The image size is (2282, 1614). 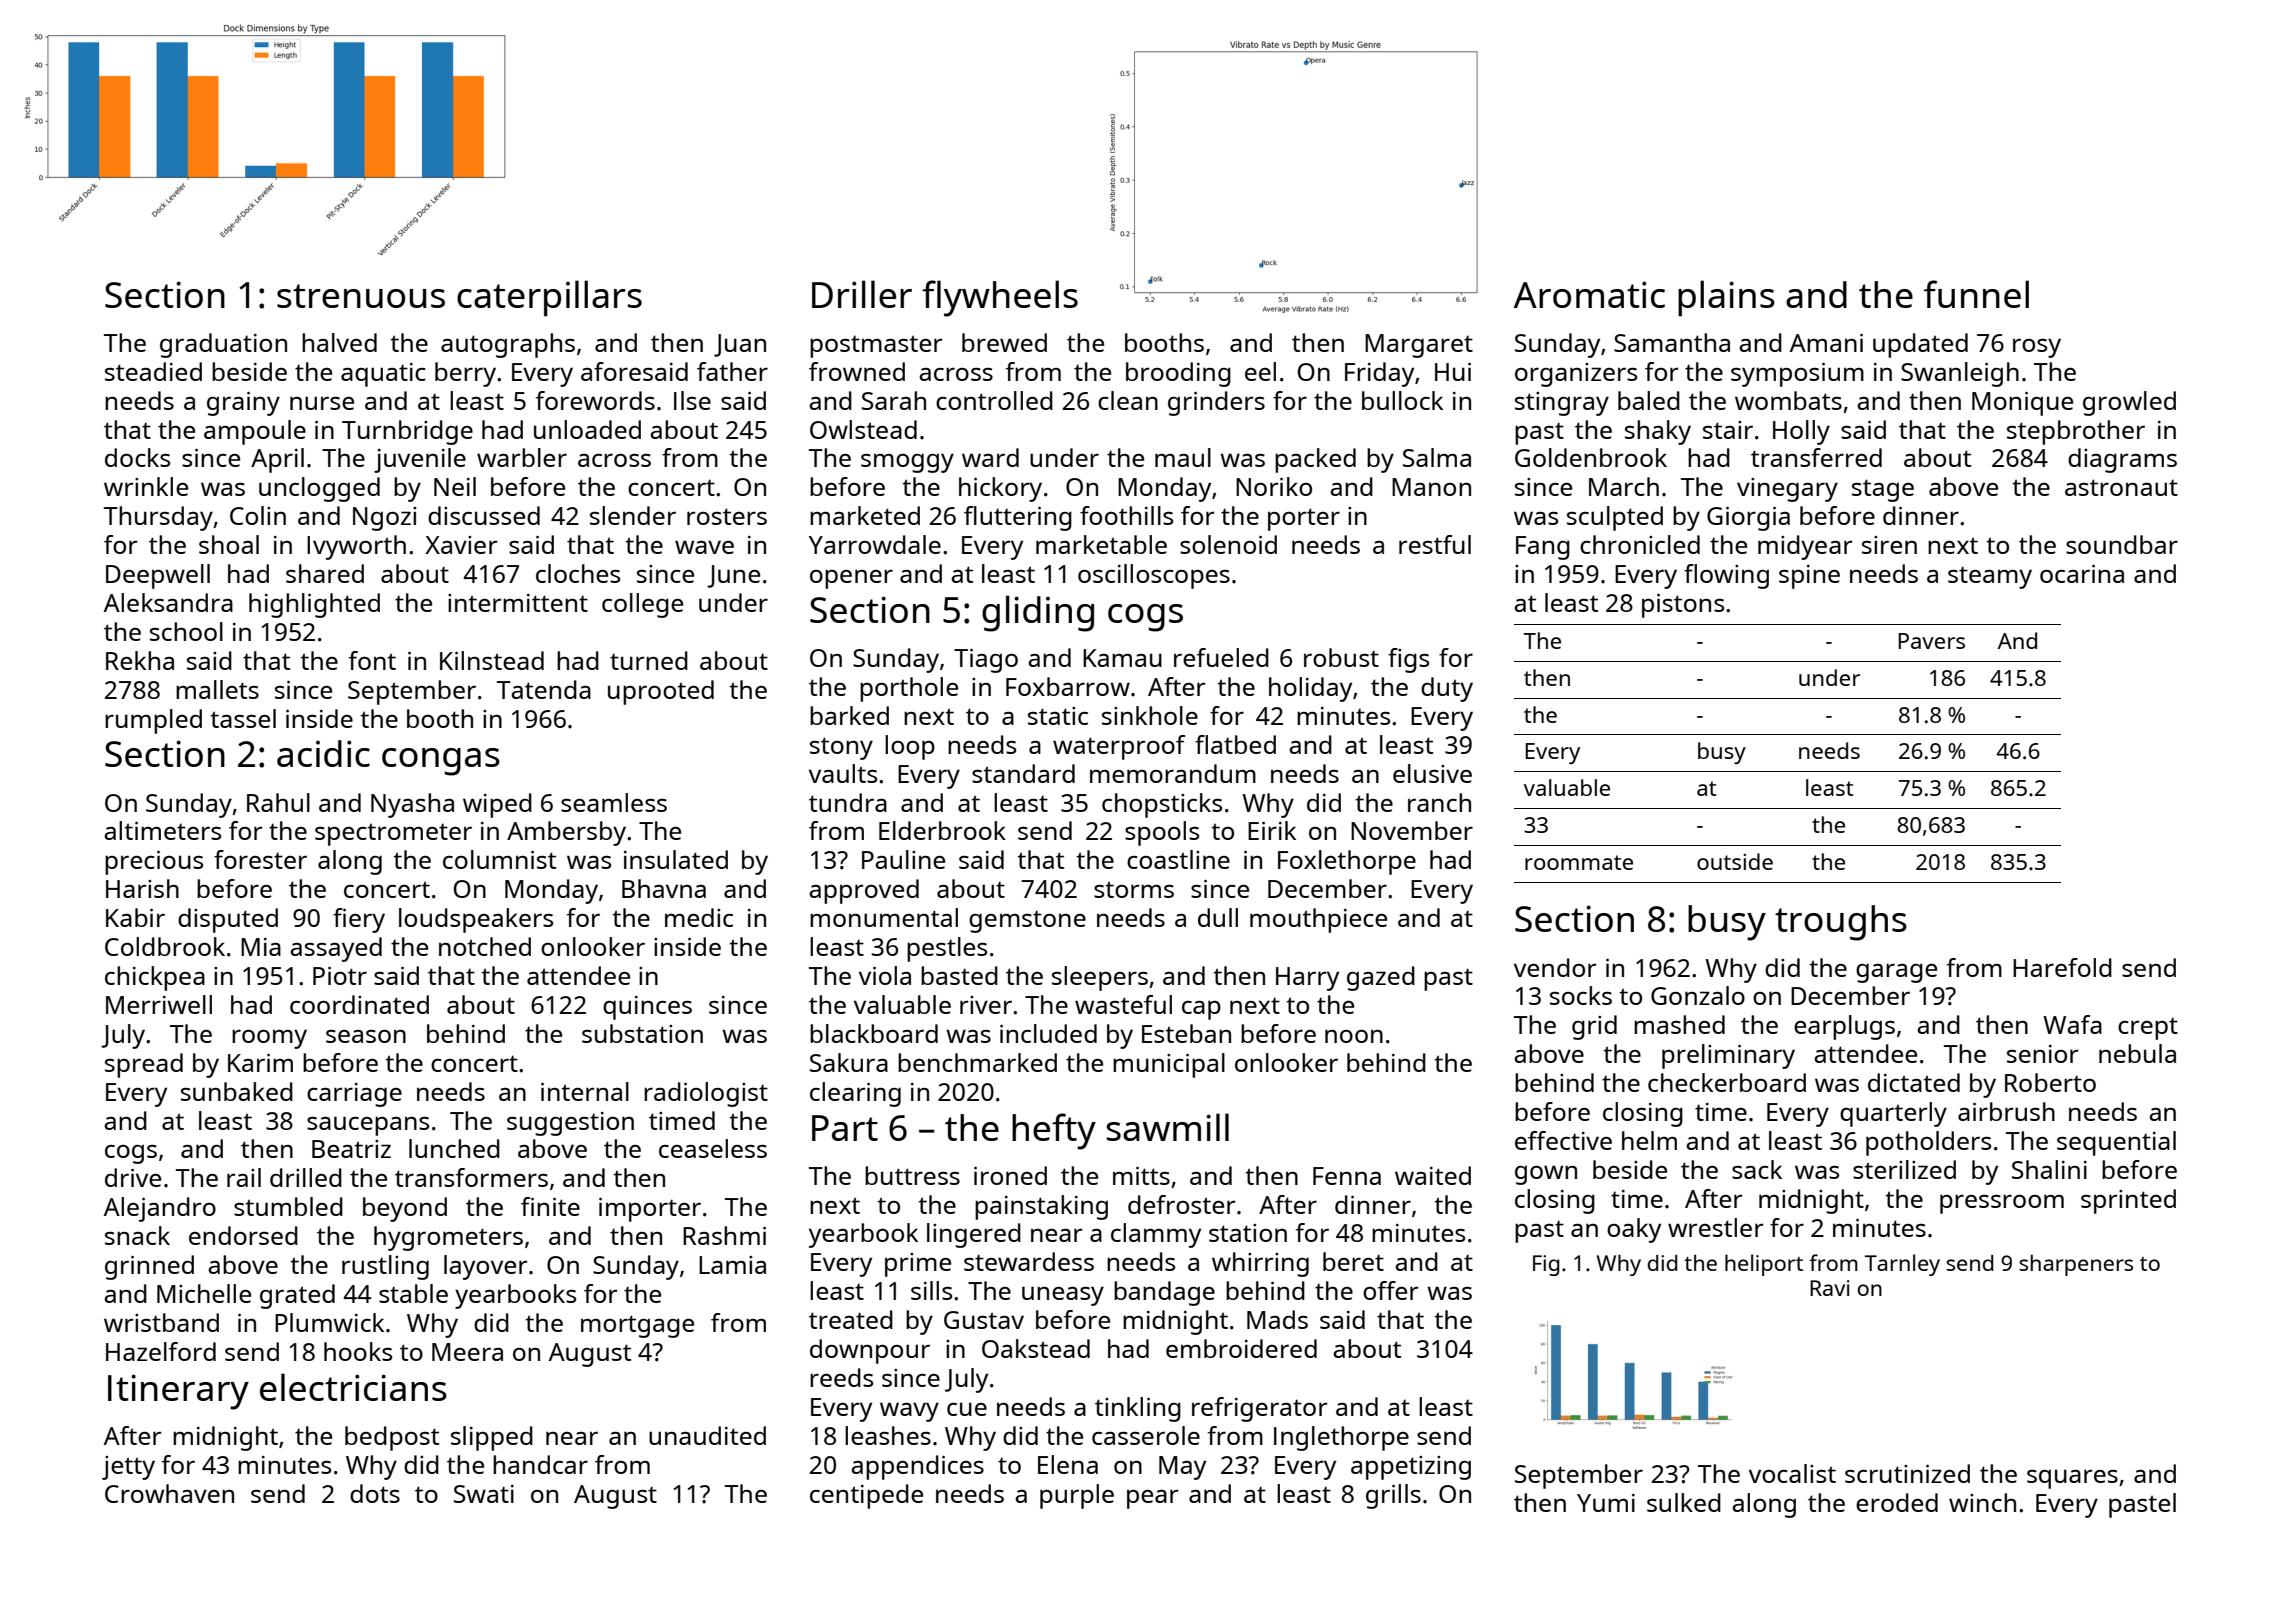 What do you see at coordinates (1167, 1127) in the image?
I see `sawmill` at bounding box center [1167, 1127].
